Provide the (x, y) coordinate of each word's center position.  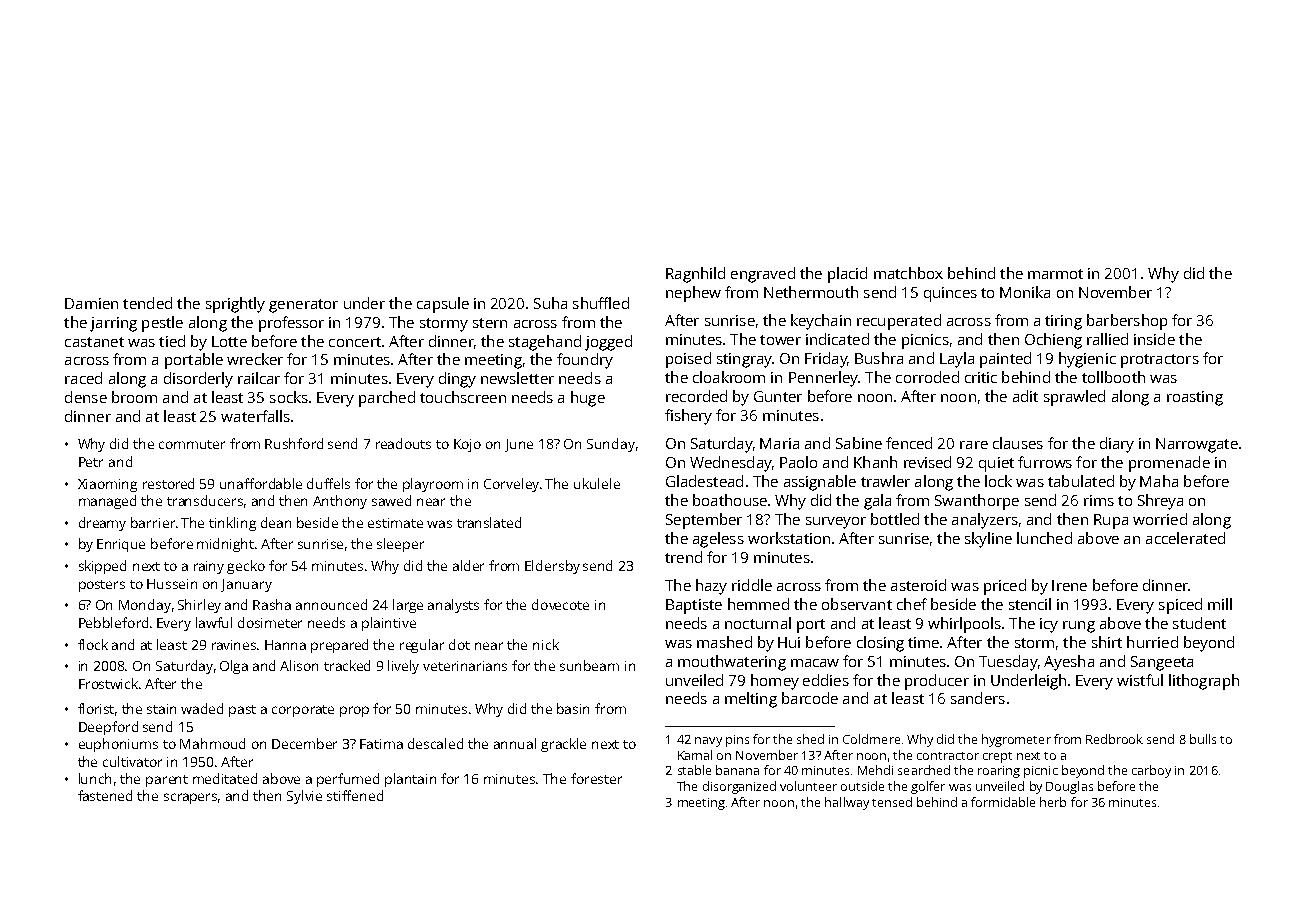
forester (596, 778)
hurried (1152, 642)
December (304, 743)
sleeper (400, 545)
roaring (999, 772)
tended (147, 303)
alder (468, 565)
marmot (1055, 274)
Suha (550, 303)
